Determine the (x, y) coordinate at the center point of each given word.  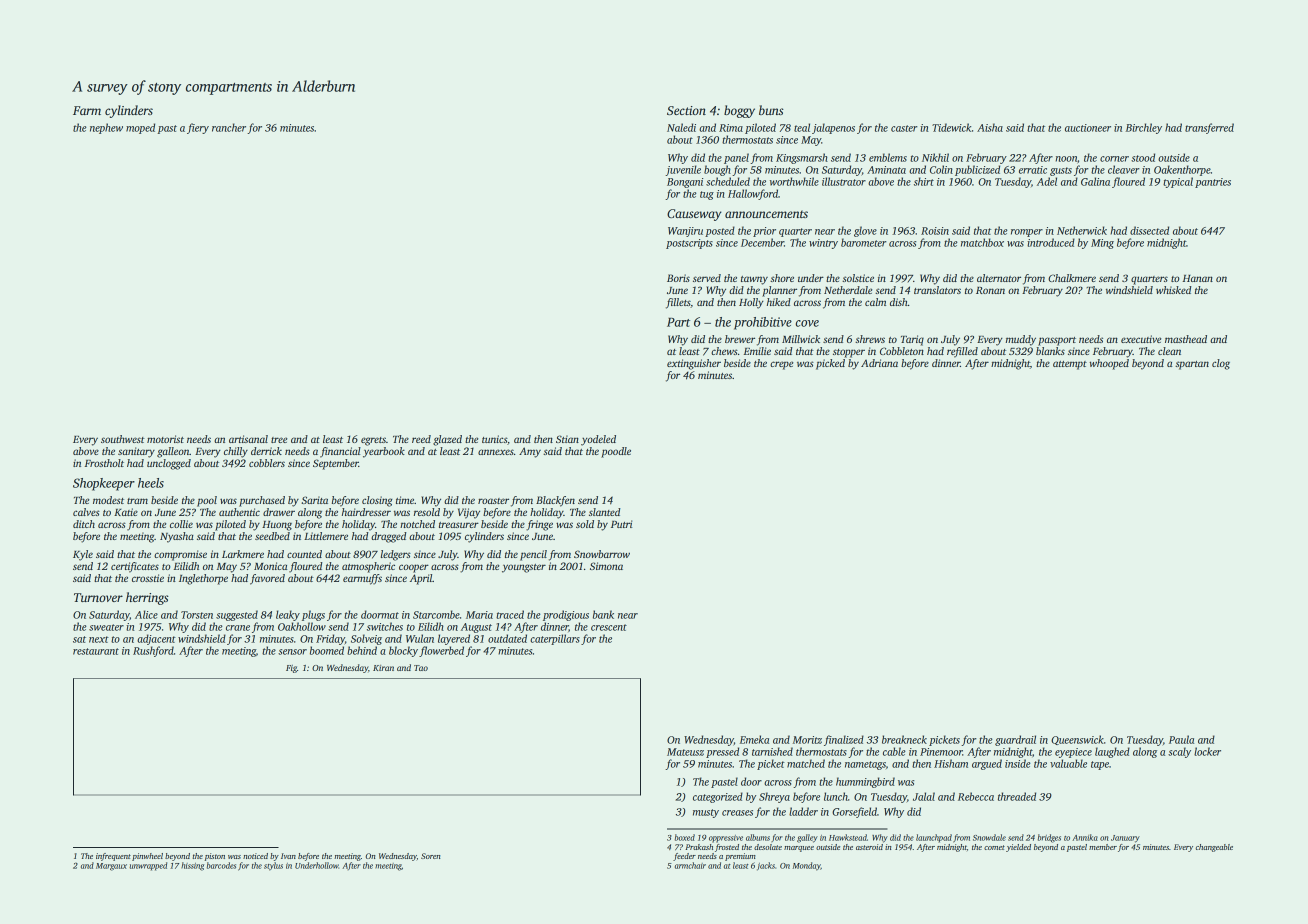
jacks (766, 866)
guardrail (1015, 740)
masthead (1186, 339)
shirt (924, 181)
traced (510, 614)
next (99, 639)
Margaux (111, 867)
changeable (1214, 848)
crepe (781, 365)
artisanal (248, 439)
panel (736, 158)
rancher (229, 127)
